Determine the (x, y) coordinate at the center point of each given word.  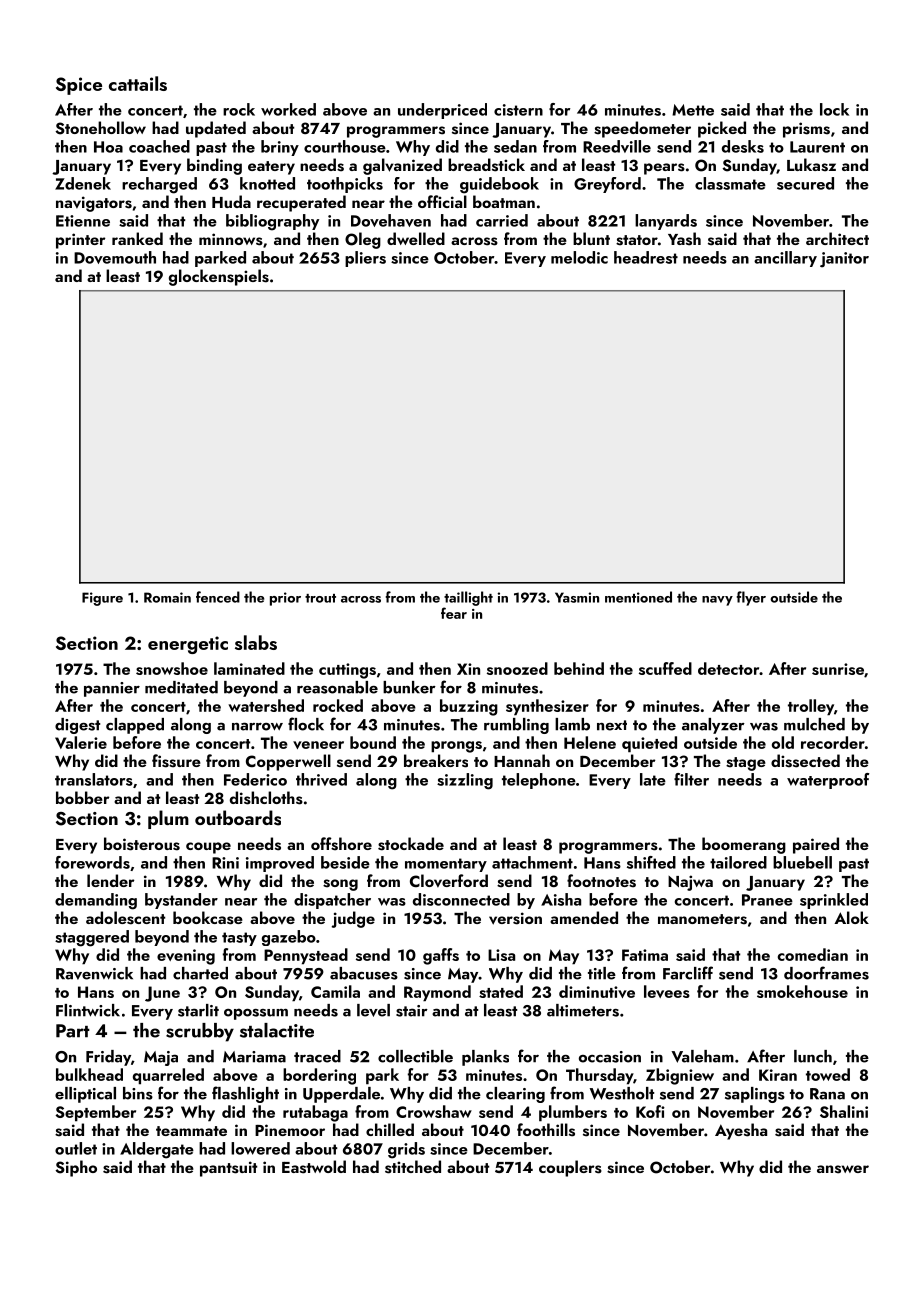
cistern (518, 110)
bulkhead (89, 1074)
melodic (579, 257)
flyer (751, 598)
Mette (693, 110)
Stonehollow (100, 128)
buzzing (469, 707)
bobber (82, 797)
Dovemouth (115, 257)
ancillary (785, 259)
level (373, 1010)
